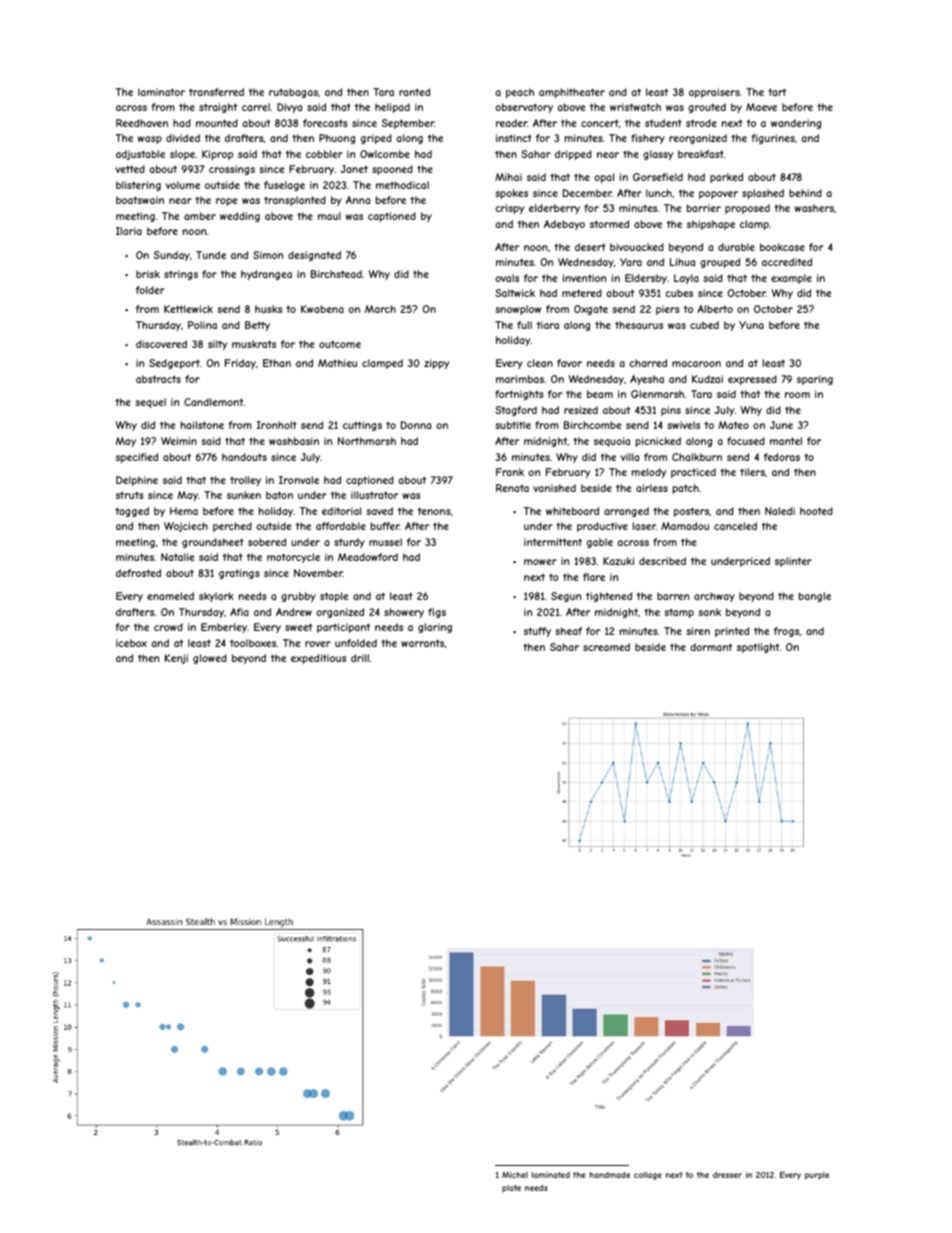 The height and width of the image is (1233, 952). Describe the element at coordinates (511, 1189) in the image. I see `plate` at that location.
